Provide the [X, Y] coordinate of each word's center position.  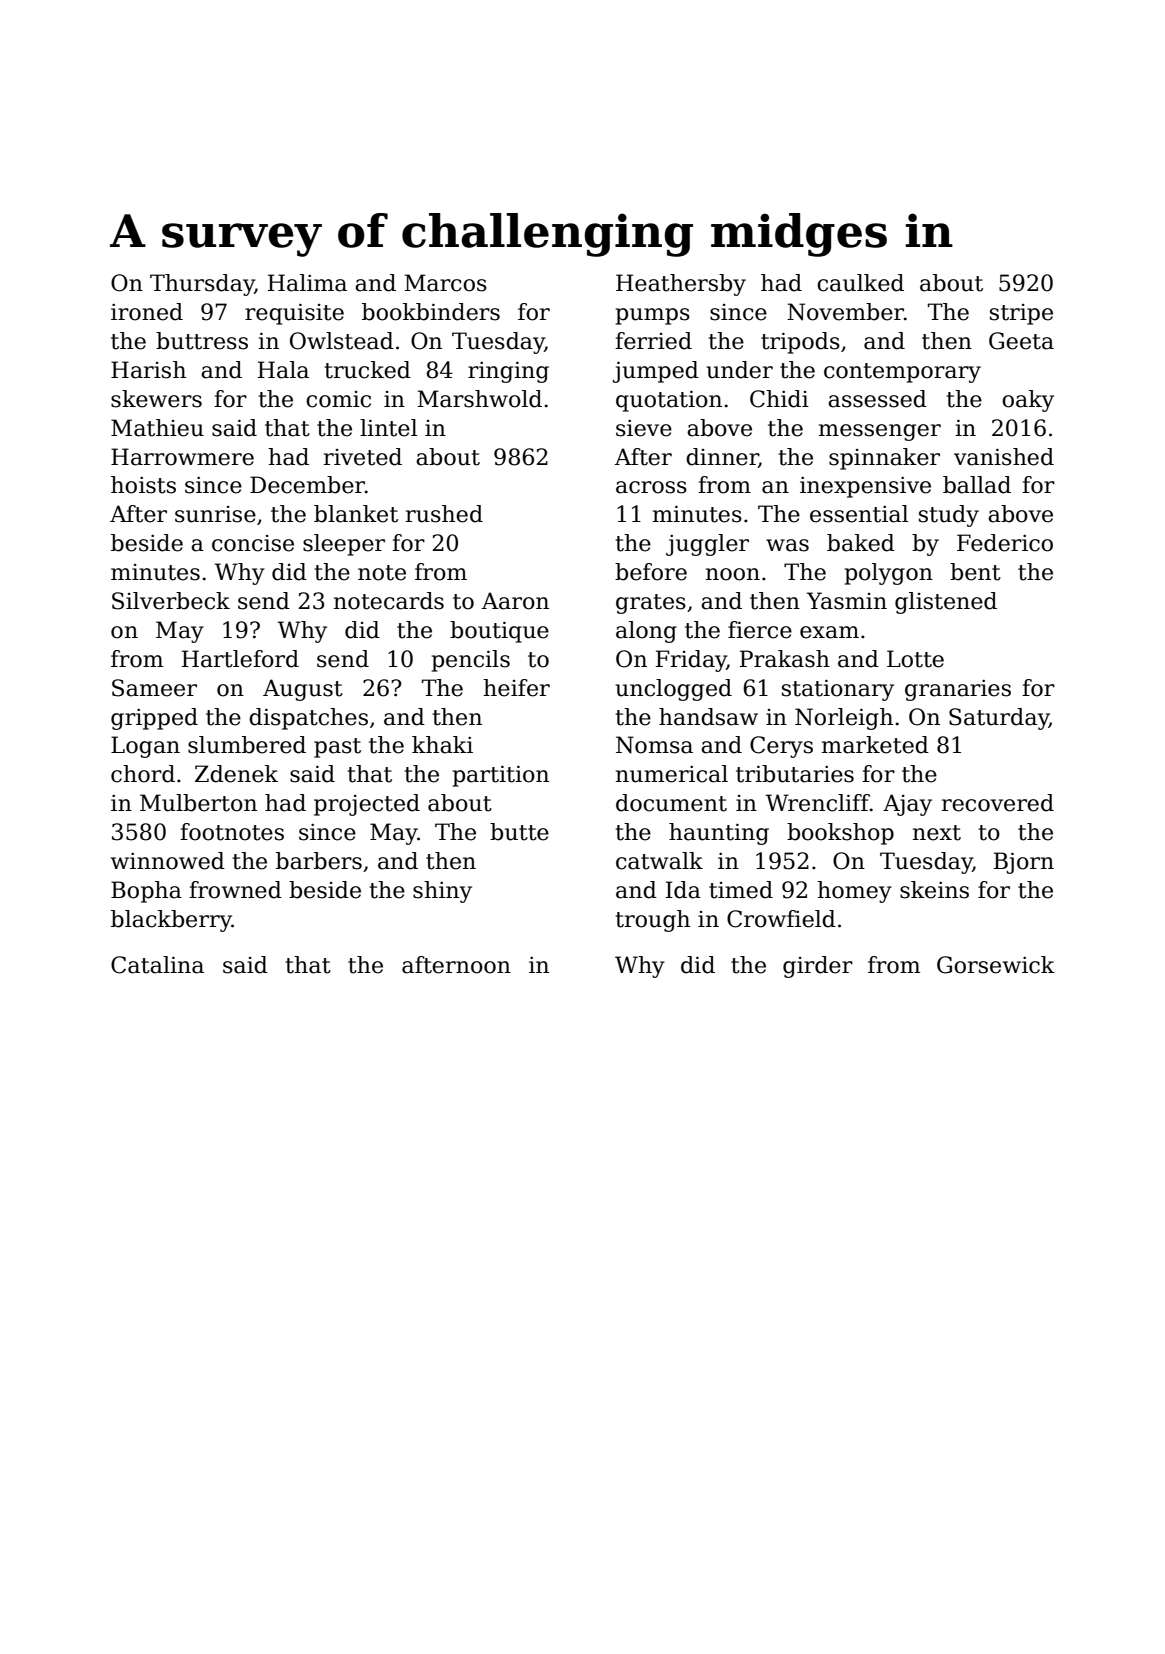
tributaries [795, 774]
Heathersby [681, 285]
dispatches [308, 719]
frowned [235, 890]
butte [519, 832]
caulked [860, 283]
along [646, 632]
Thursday [202, 285]
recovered [998, 803]
